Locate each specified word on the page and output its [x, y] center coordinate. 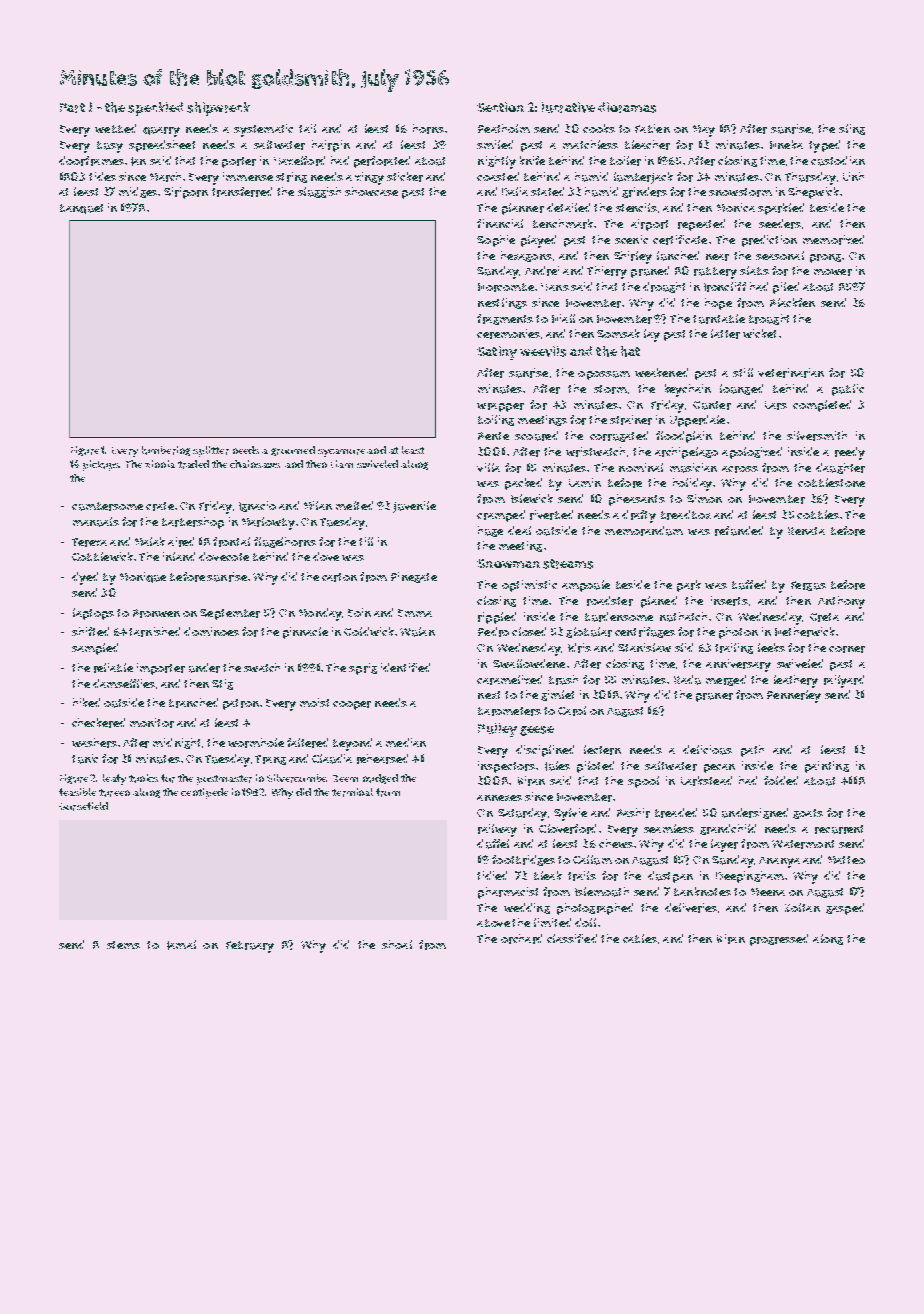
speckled [155, 109]
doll [585, 922]
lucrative [568, 107]
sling [852, 129]
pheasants [637, 500]
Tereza [89, 542]
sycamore [341, 453]
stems [123, 945]
